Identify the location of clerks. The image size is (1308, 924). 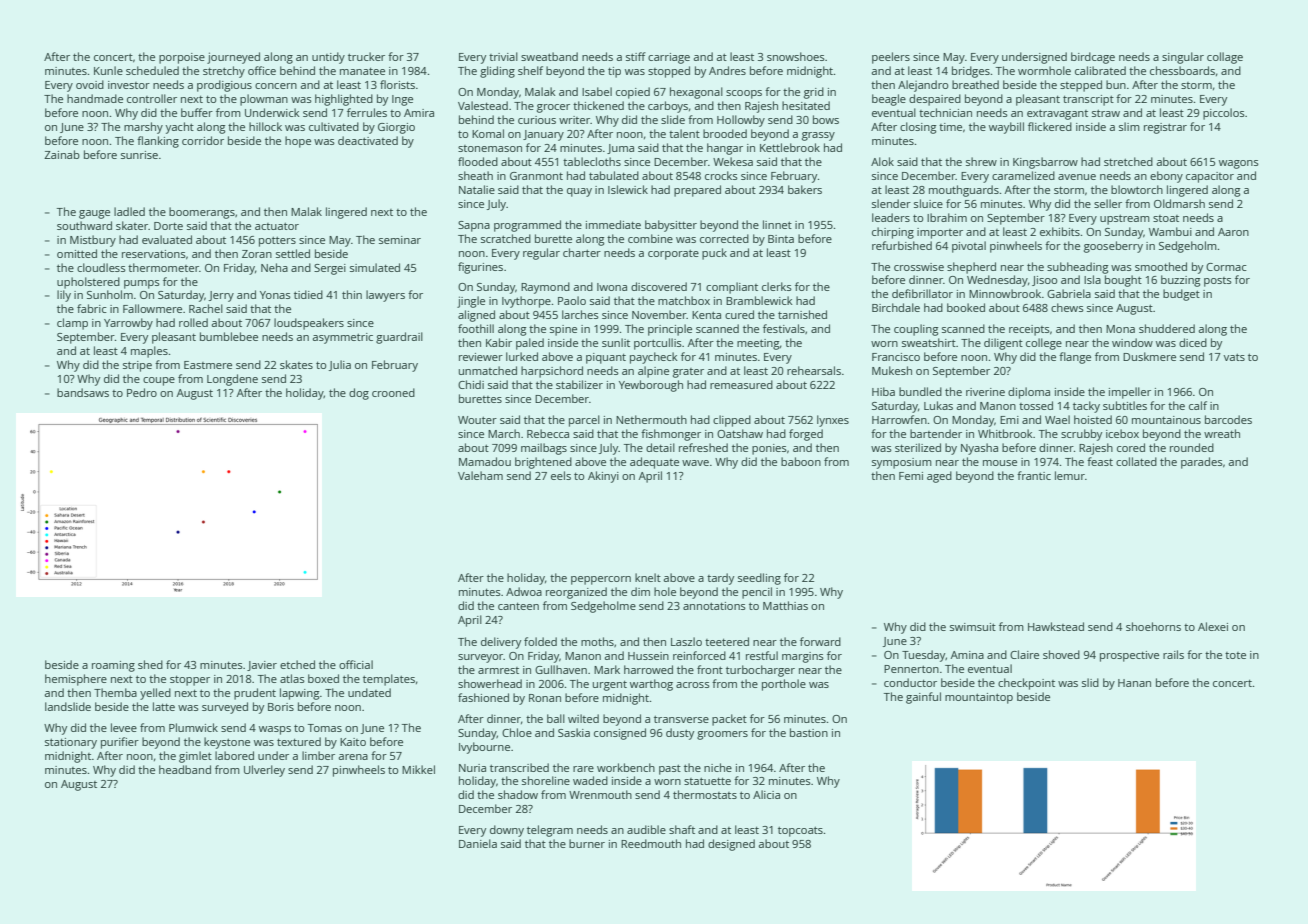
(777, 286).
